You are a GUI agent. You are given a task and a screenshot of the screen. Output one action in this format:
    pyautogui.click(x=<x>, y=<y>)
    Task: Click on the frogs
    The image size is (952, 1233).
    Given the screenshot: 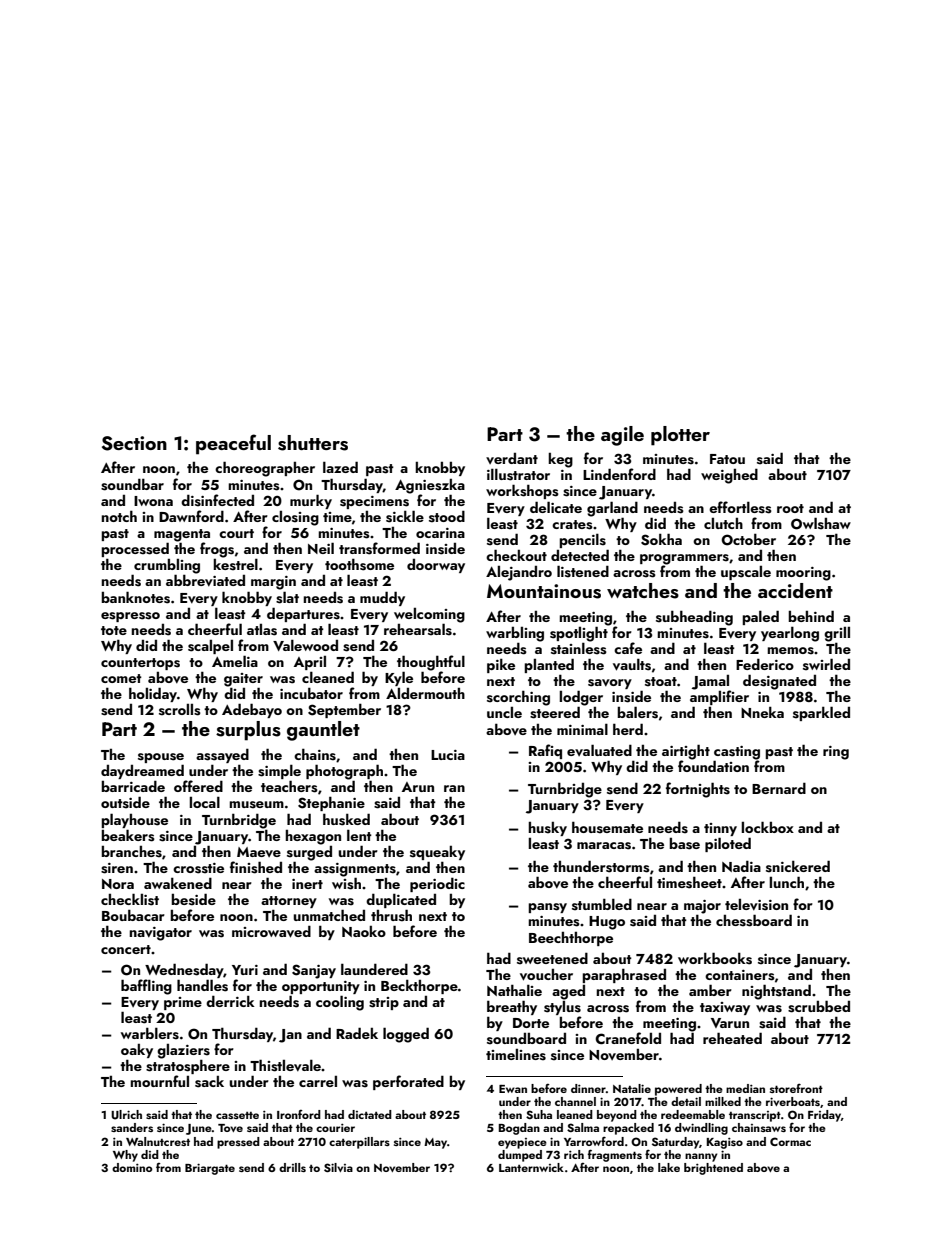 What is the action you would take?
    pyautogui.click(x=217, y=550)
